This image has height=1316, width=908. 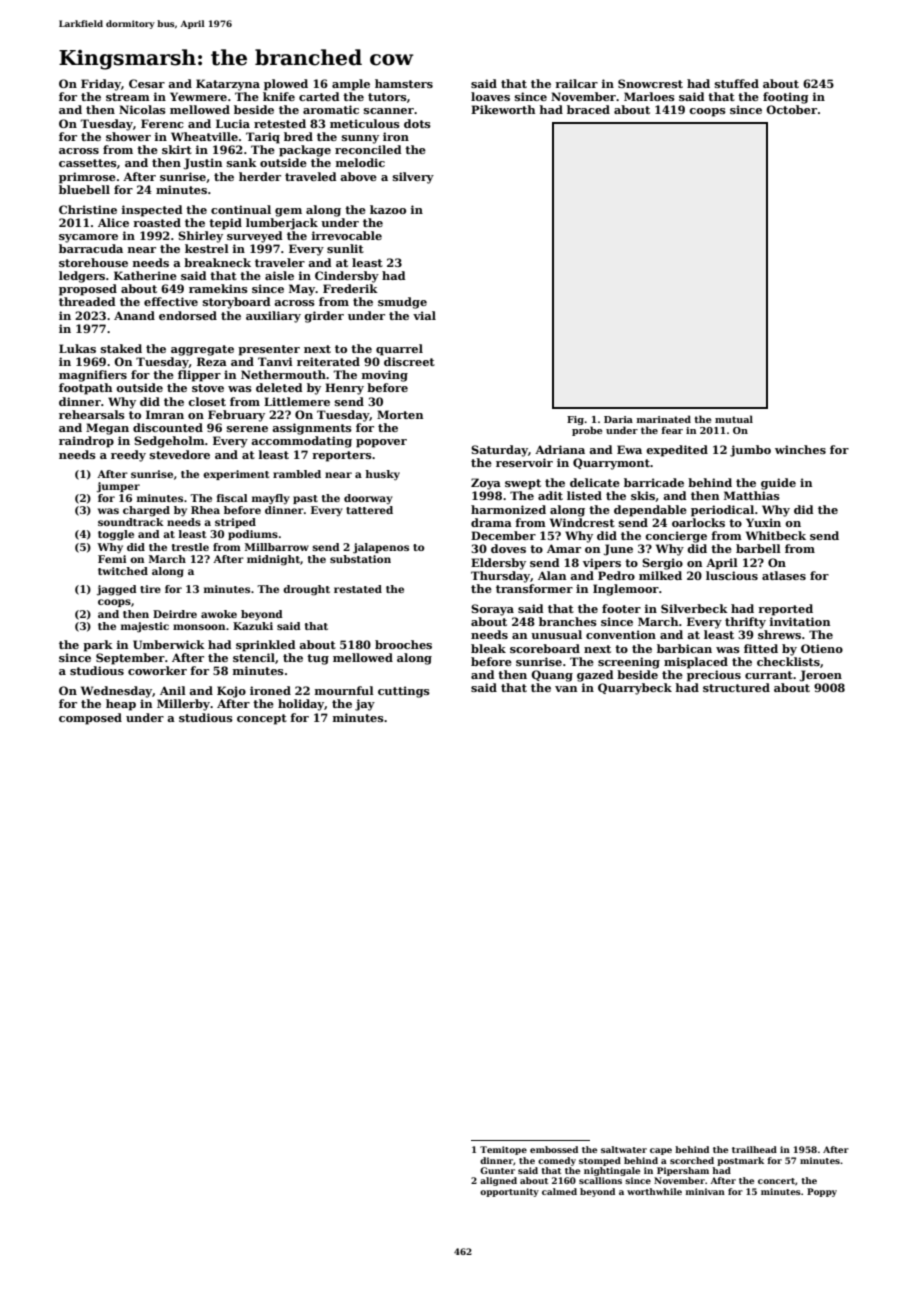 What do you see at coordinates (776, 535) in the image?
I see `Whitbeck` at bounding box center [776, 535].
